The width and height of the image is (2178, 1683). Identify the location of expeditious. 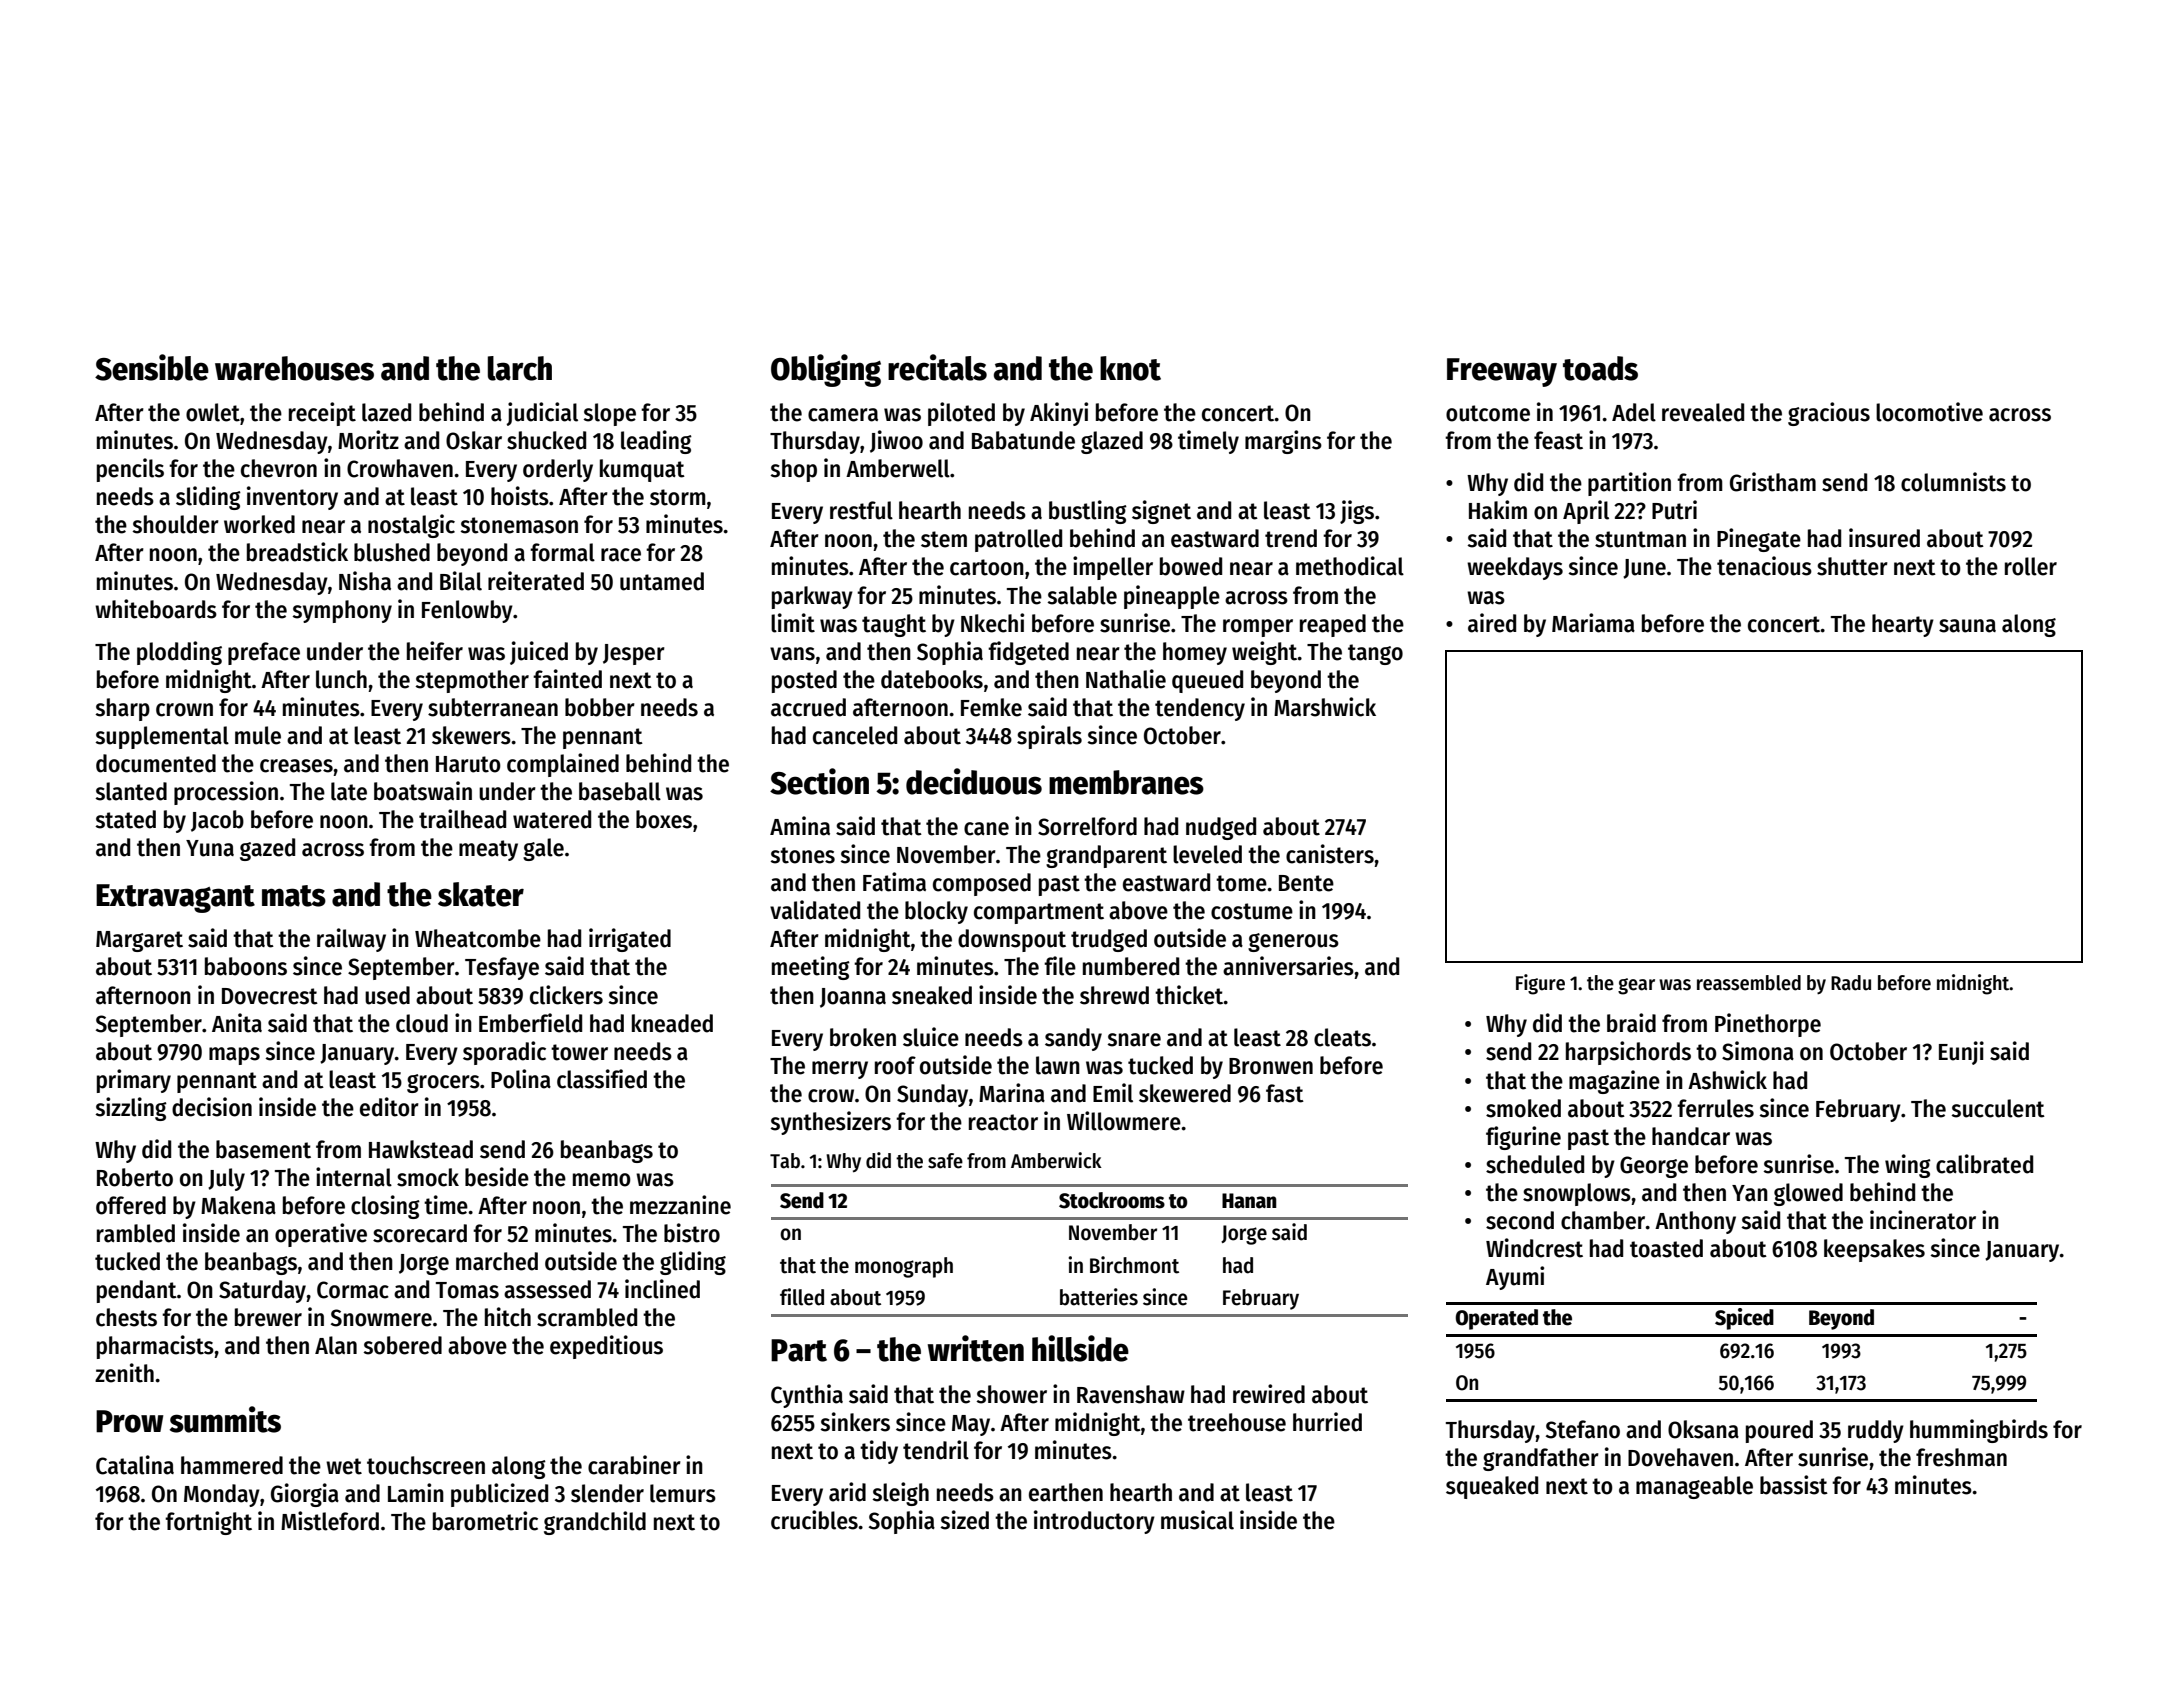
(606, 1347).
